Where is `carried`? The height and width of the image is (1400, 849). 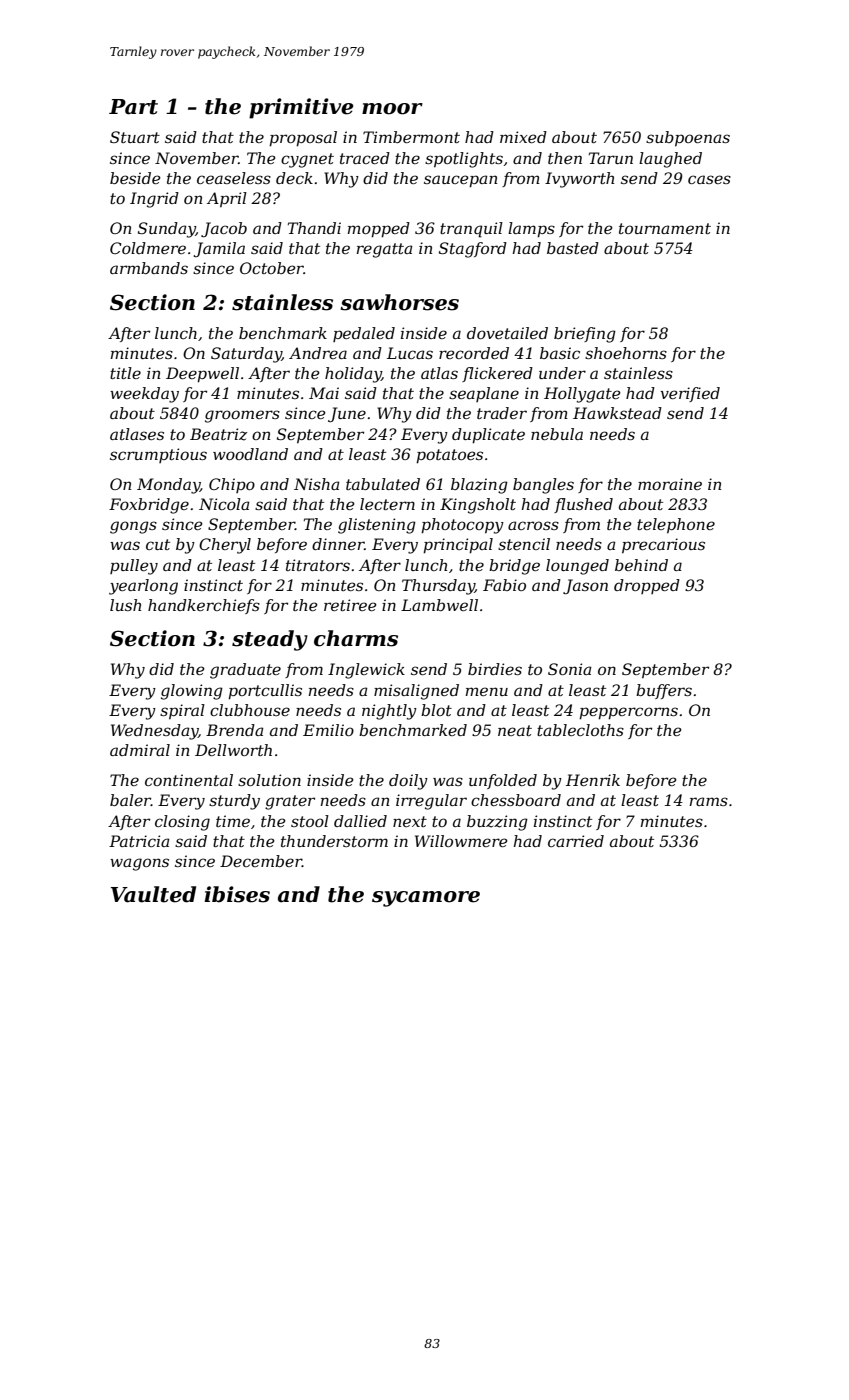
carried is located at coordinates (576, 841).
